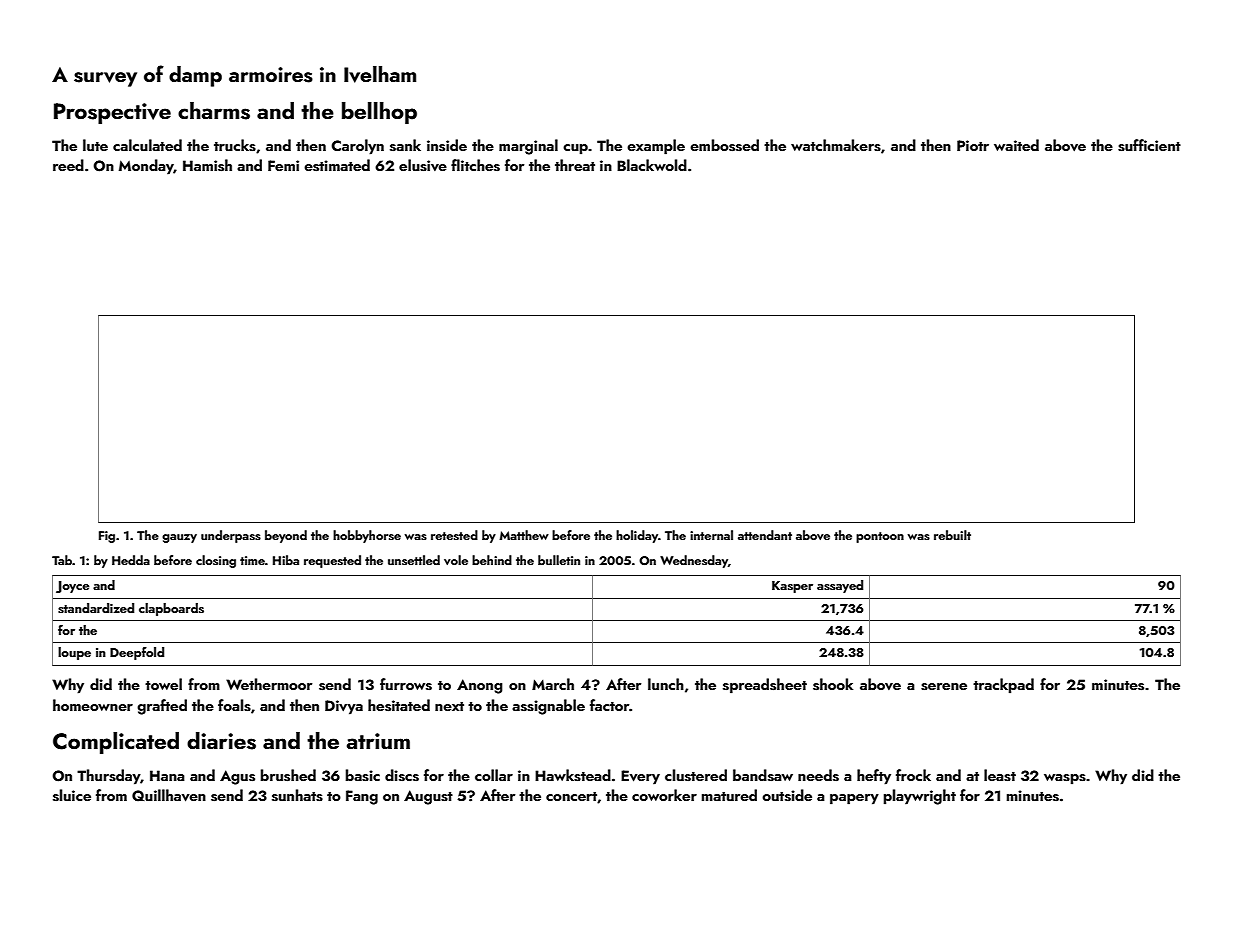 This screenshot has width=1233, height=952. What do you see at coordinates (763, 775) in the screenshot?
I see `bandsaw` at bounding box center [763, 775].
